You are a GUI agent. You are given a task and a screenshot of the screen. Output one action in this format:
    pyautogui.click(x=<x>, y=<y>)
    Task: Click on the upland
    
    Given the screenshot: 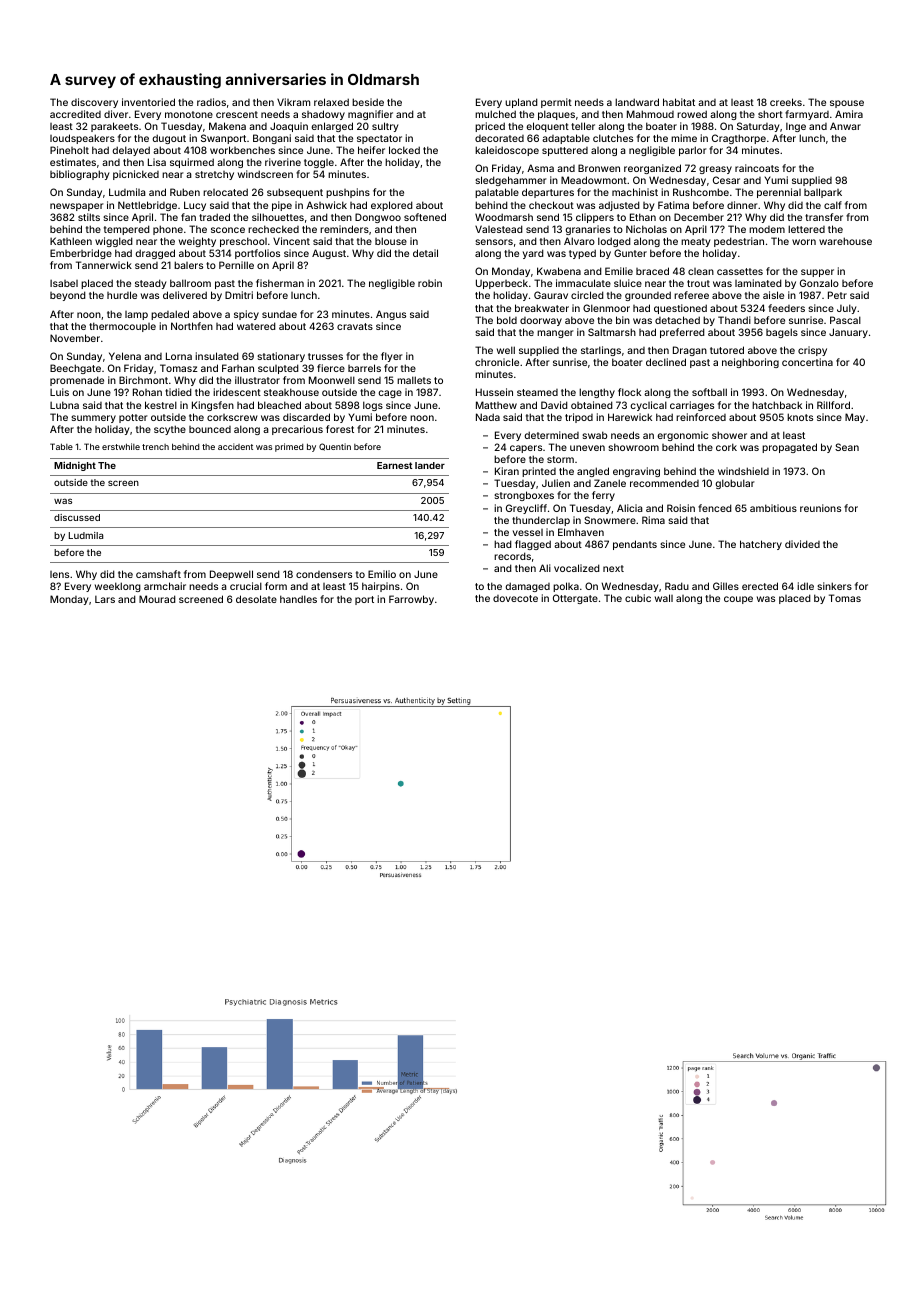 What is the action you would take?
    pyautogui.click(x=521, y=103)
